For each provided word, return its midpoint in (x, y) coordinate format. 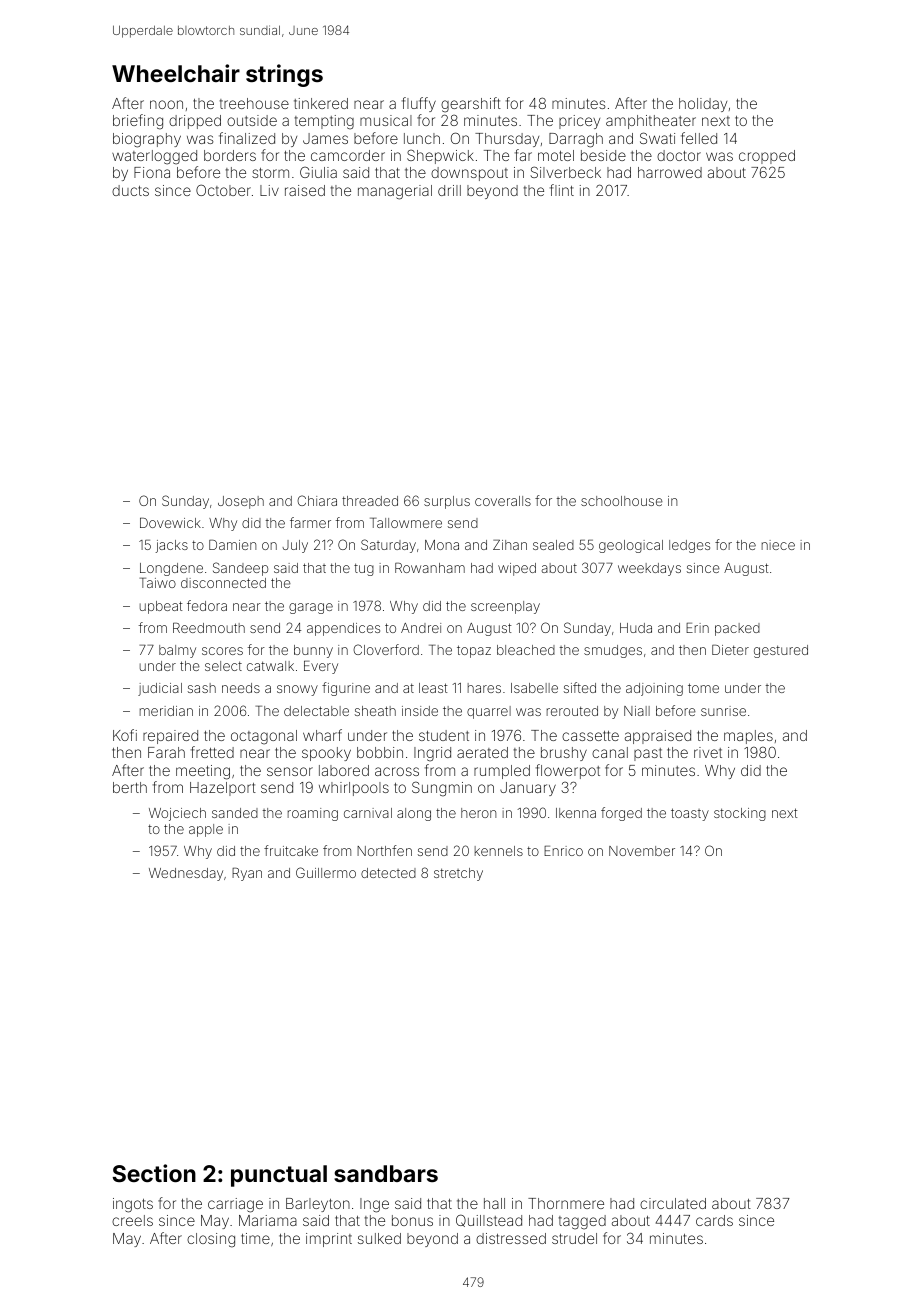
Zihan (510, 545)
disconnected (223, 583)
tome (703, 688)
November (642, 851)
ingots (133, 1205)
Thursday (507, 140)
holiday (703, 105)
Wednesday (186, 874)
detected (388, 873)
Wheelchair (176, 73)
